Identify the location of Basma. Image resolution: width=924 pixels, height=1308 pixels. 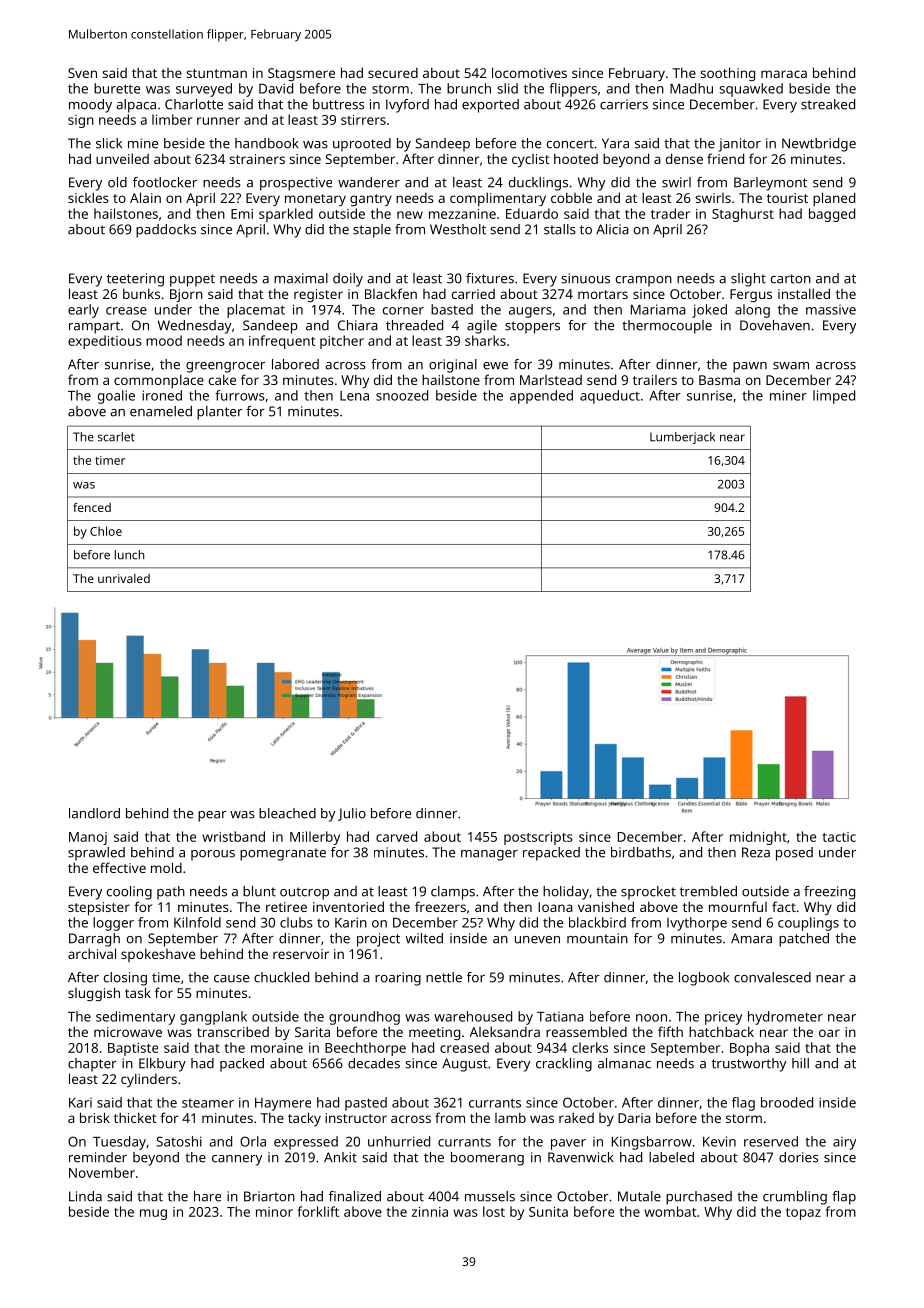
(719, 380).
